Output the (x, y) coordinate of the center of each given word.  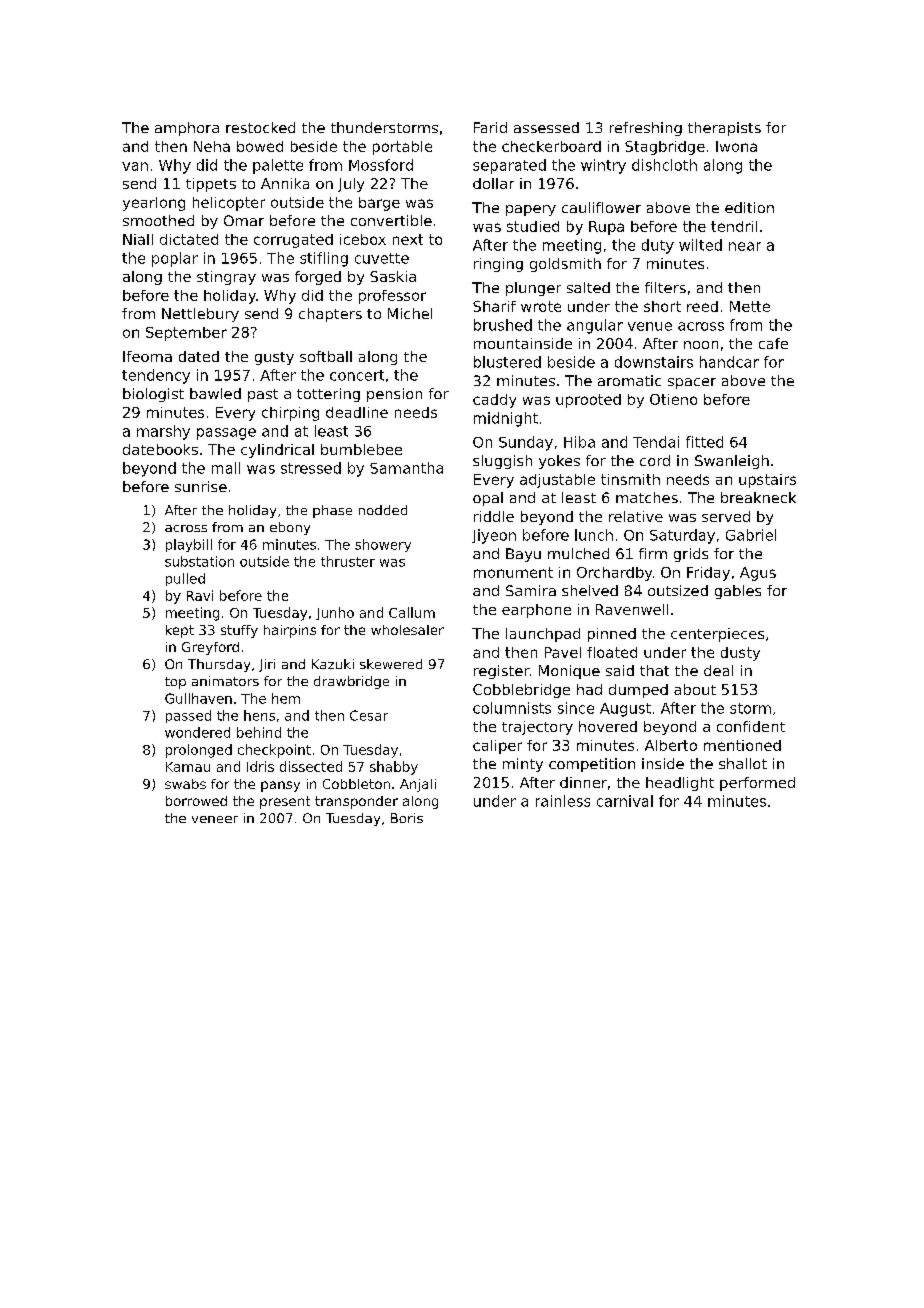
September (186, 334)
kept (180, 631)
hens (259, 715)
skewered (391, 664)
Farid (490, 127)
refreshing (646, 129)
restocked (260, 127)
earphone (536, 611)
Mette (750, 306)
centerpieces (717, 635)
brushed (503, 325)
